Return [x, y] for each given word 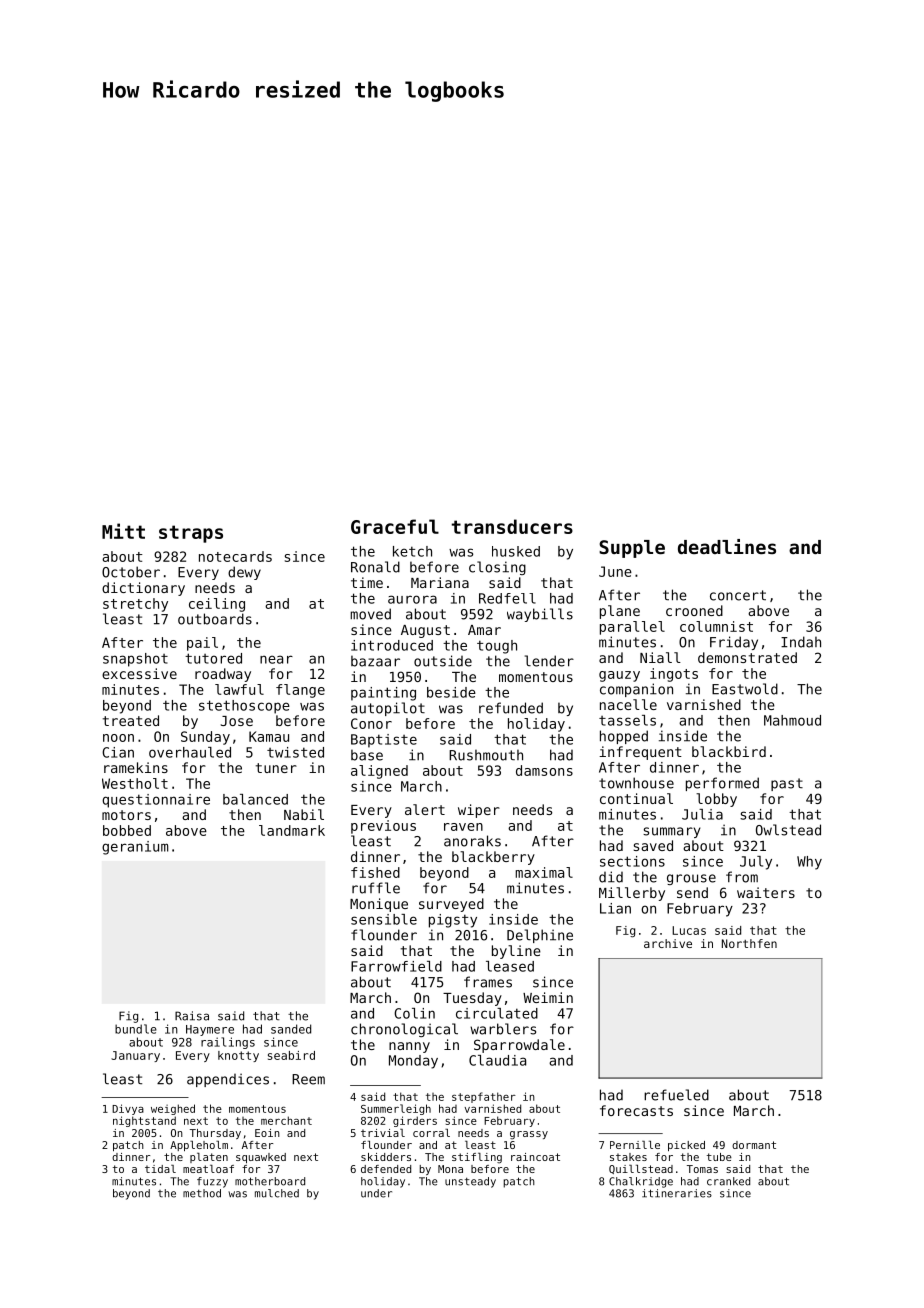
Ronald [375, 567]
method [202, 1193]
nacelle [628, 704]
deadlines [727, 546]
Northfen [749, 943]
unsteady [470, 1182]
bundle [136, 1029]
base [367, 755]
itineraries [677, 1193]
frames [488, 982]
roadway [223, 675]
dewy [244, 573]
